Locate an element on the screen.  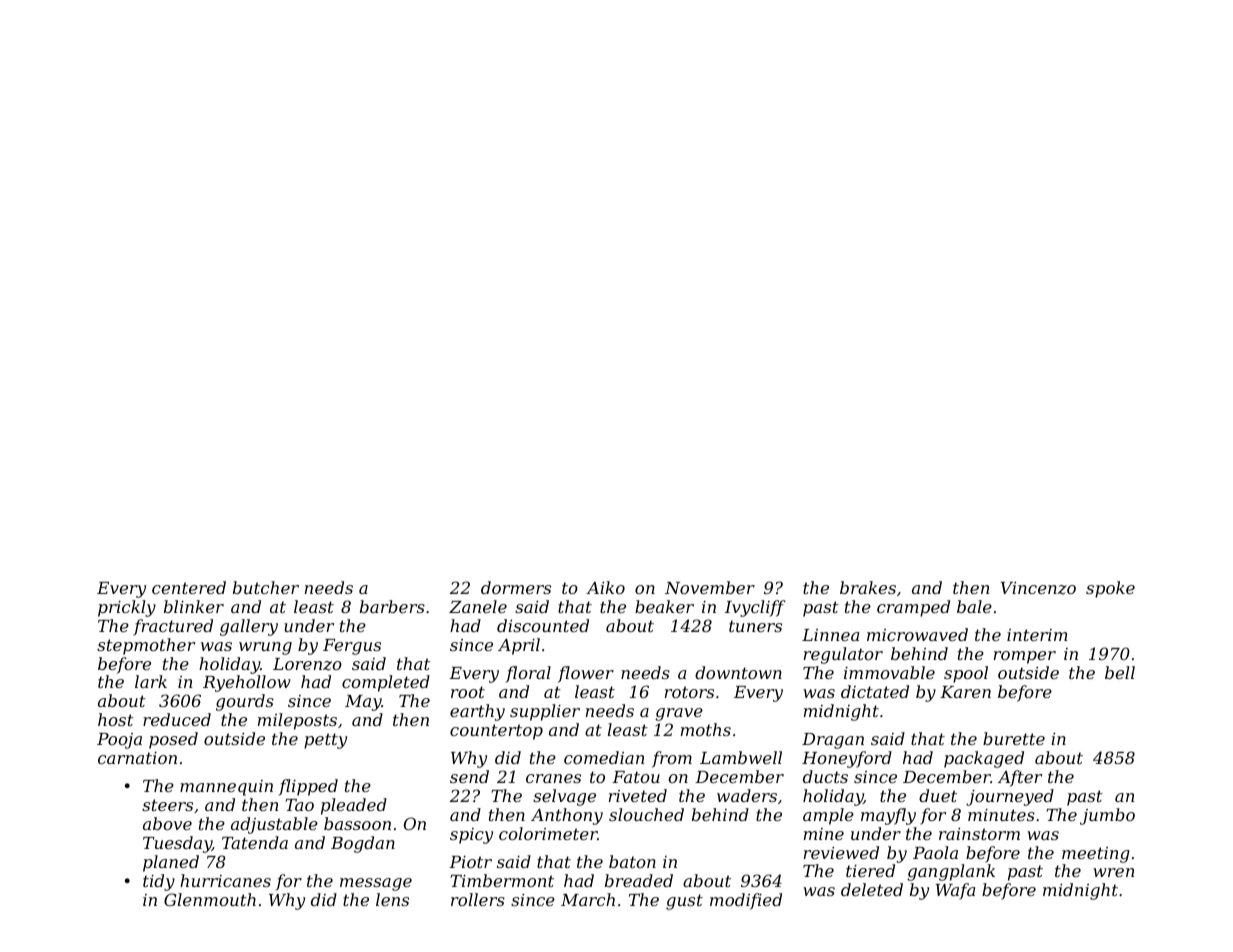
discounted is located at coordinates (543, 625).
